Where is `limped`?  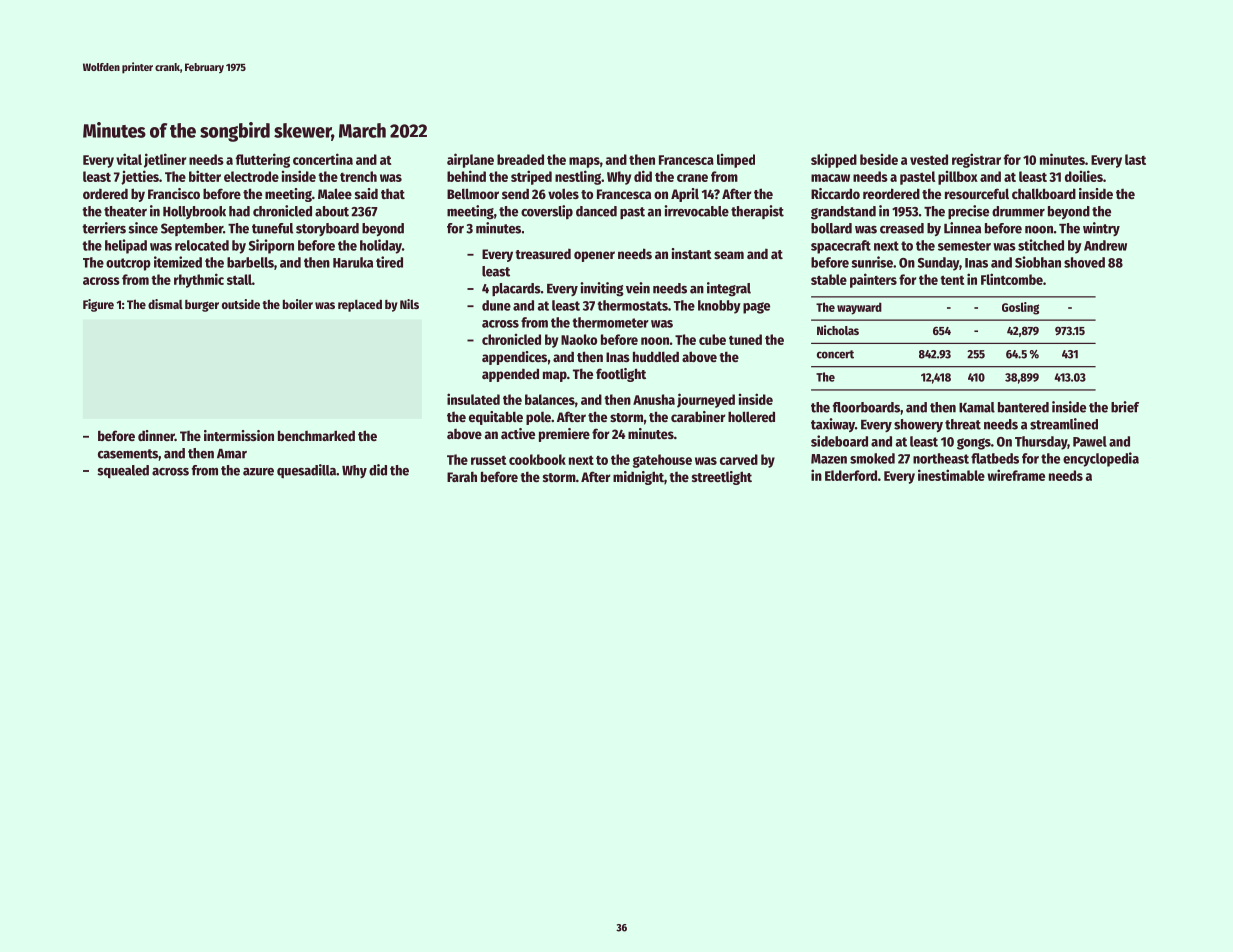 limped is located at coordinates (736, 161).
